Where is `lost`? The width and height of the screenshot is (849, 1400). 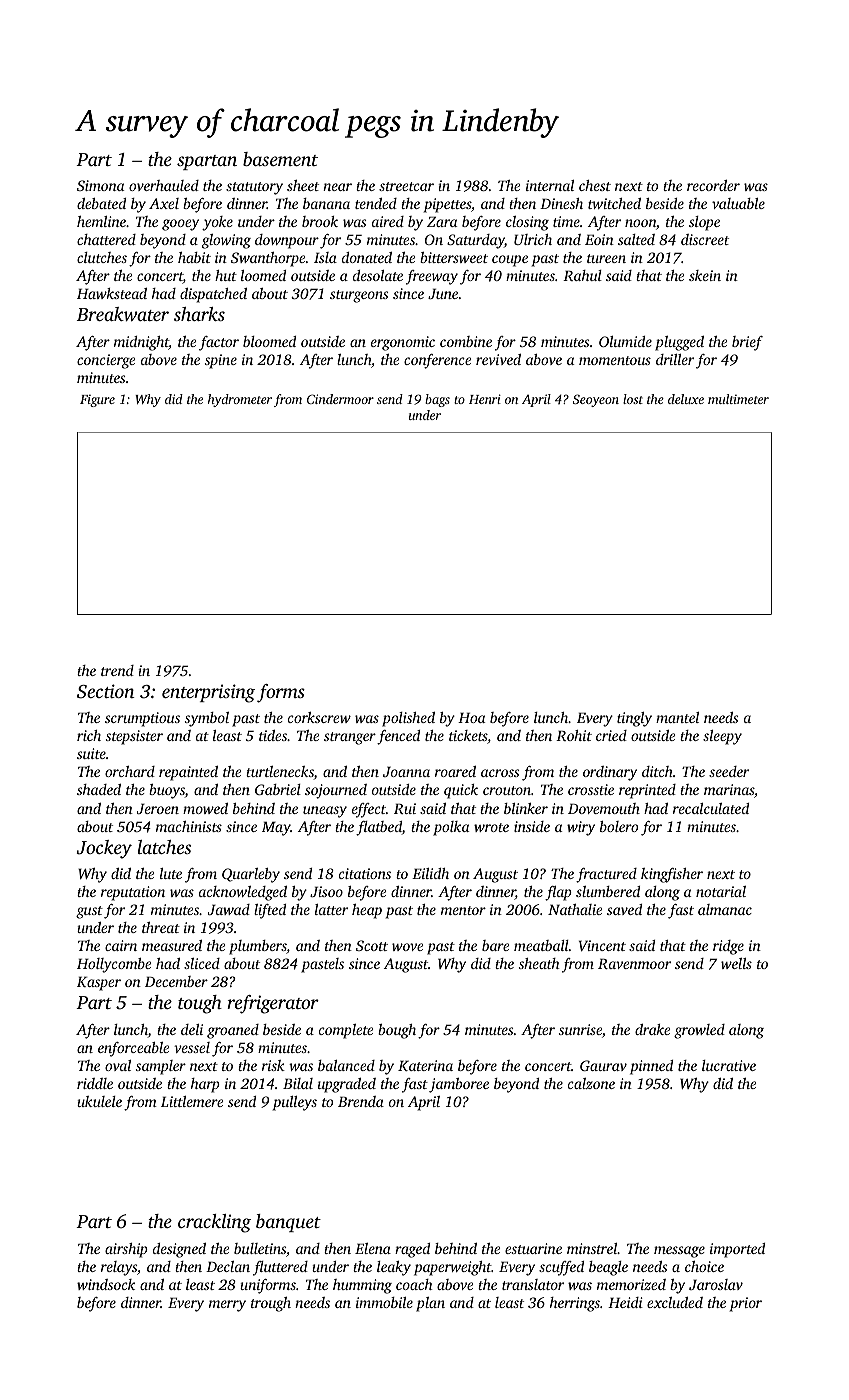 lost is located at coordinates (633, 399).
